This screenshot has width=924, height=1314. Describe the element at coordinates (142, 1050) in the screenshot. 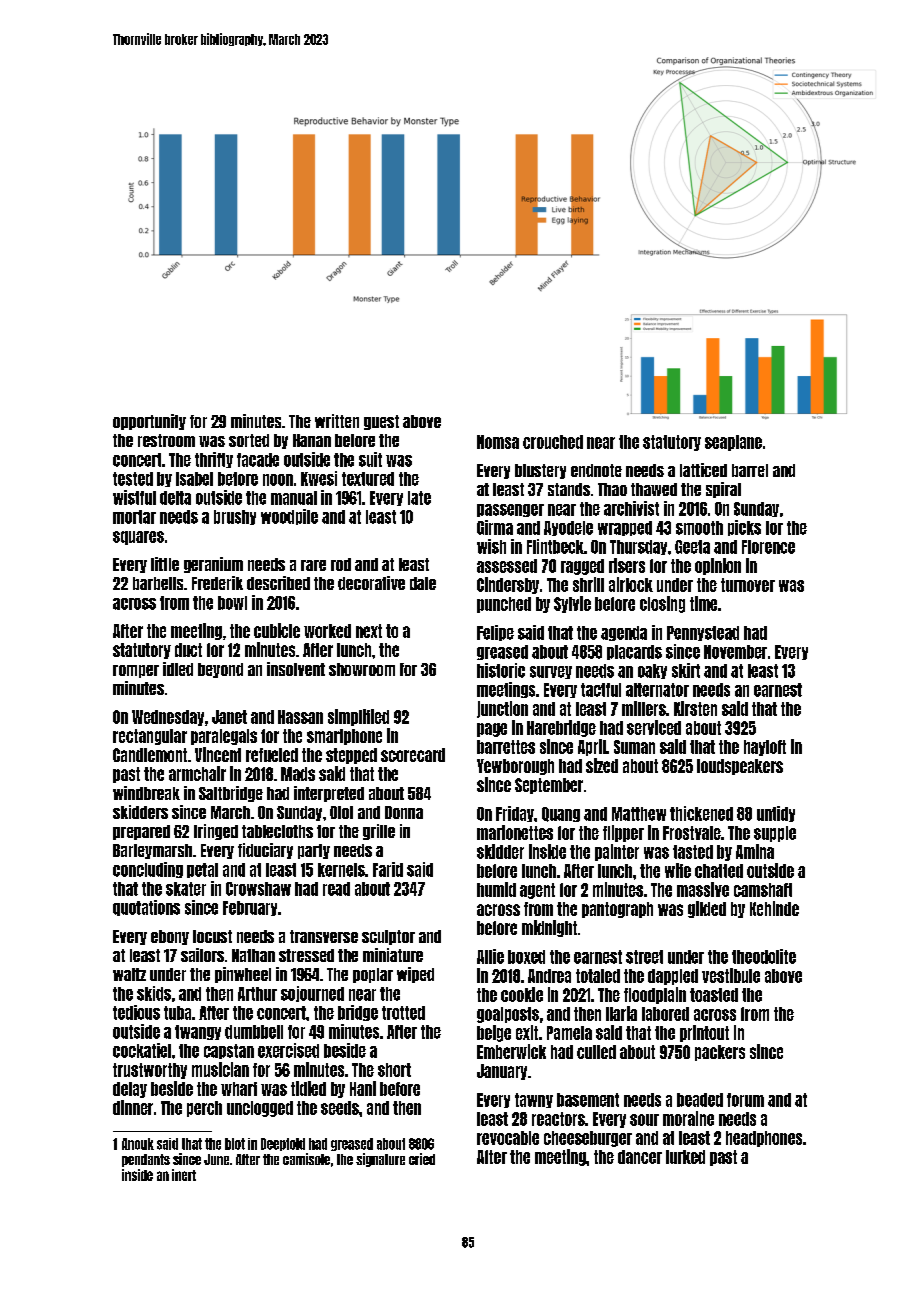

I see `cockatiel` at that location.
